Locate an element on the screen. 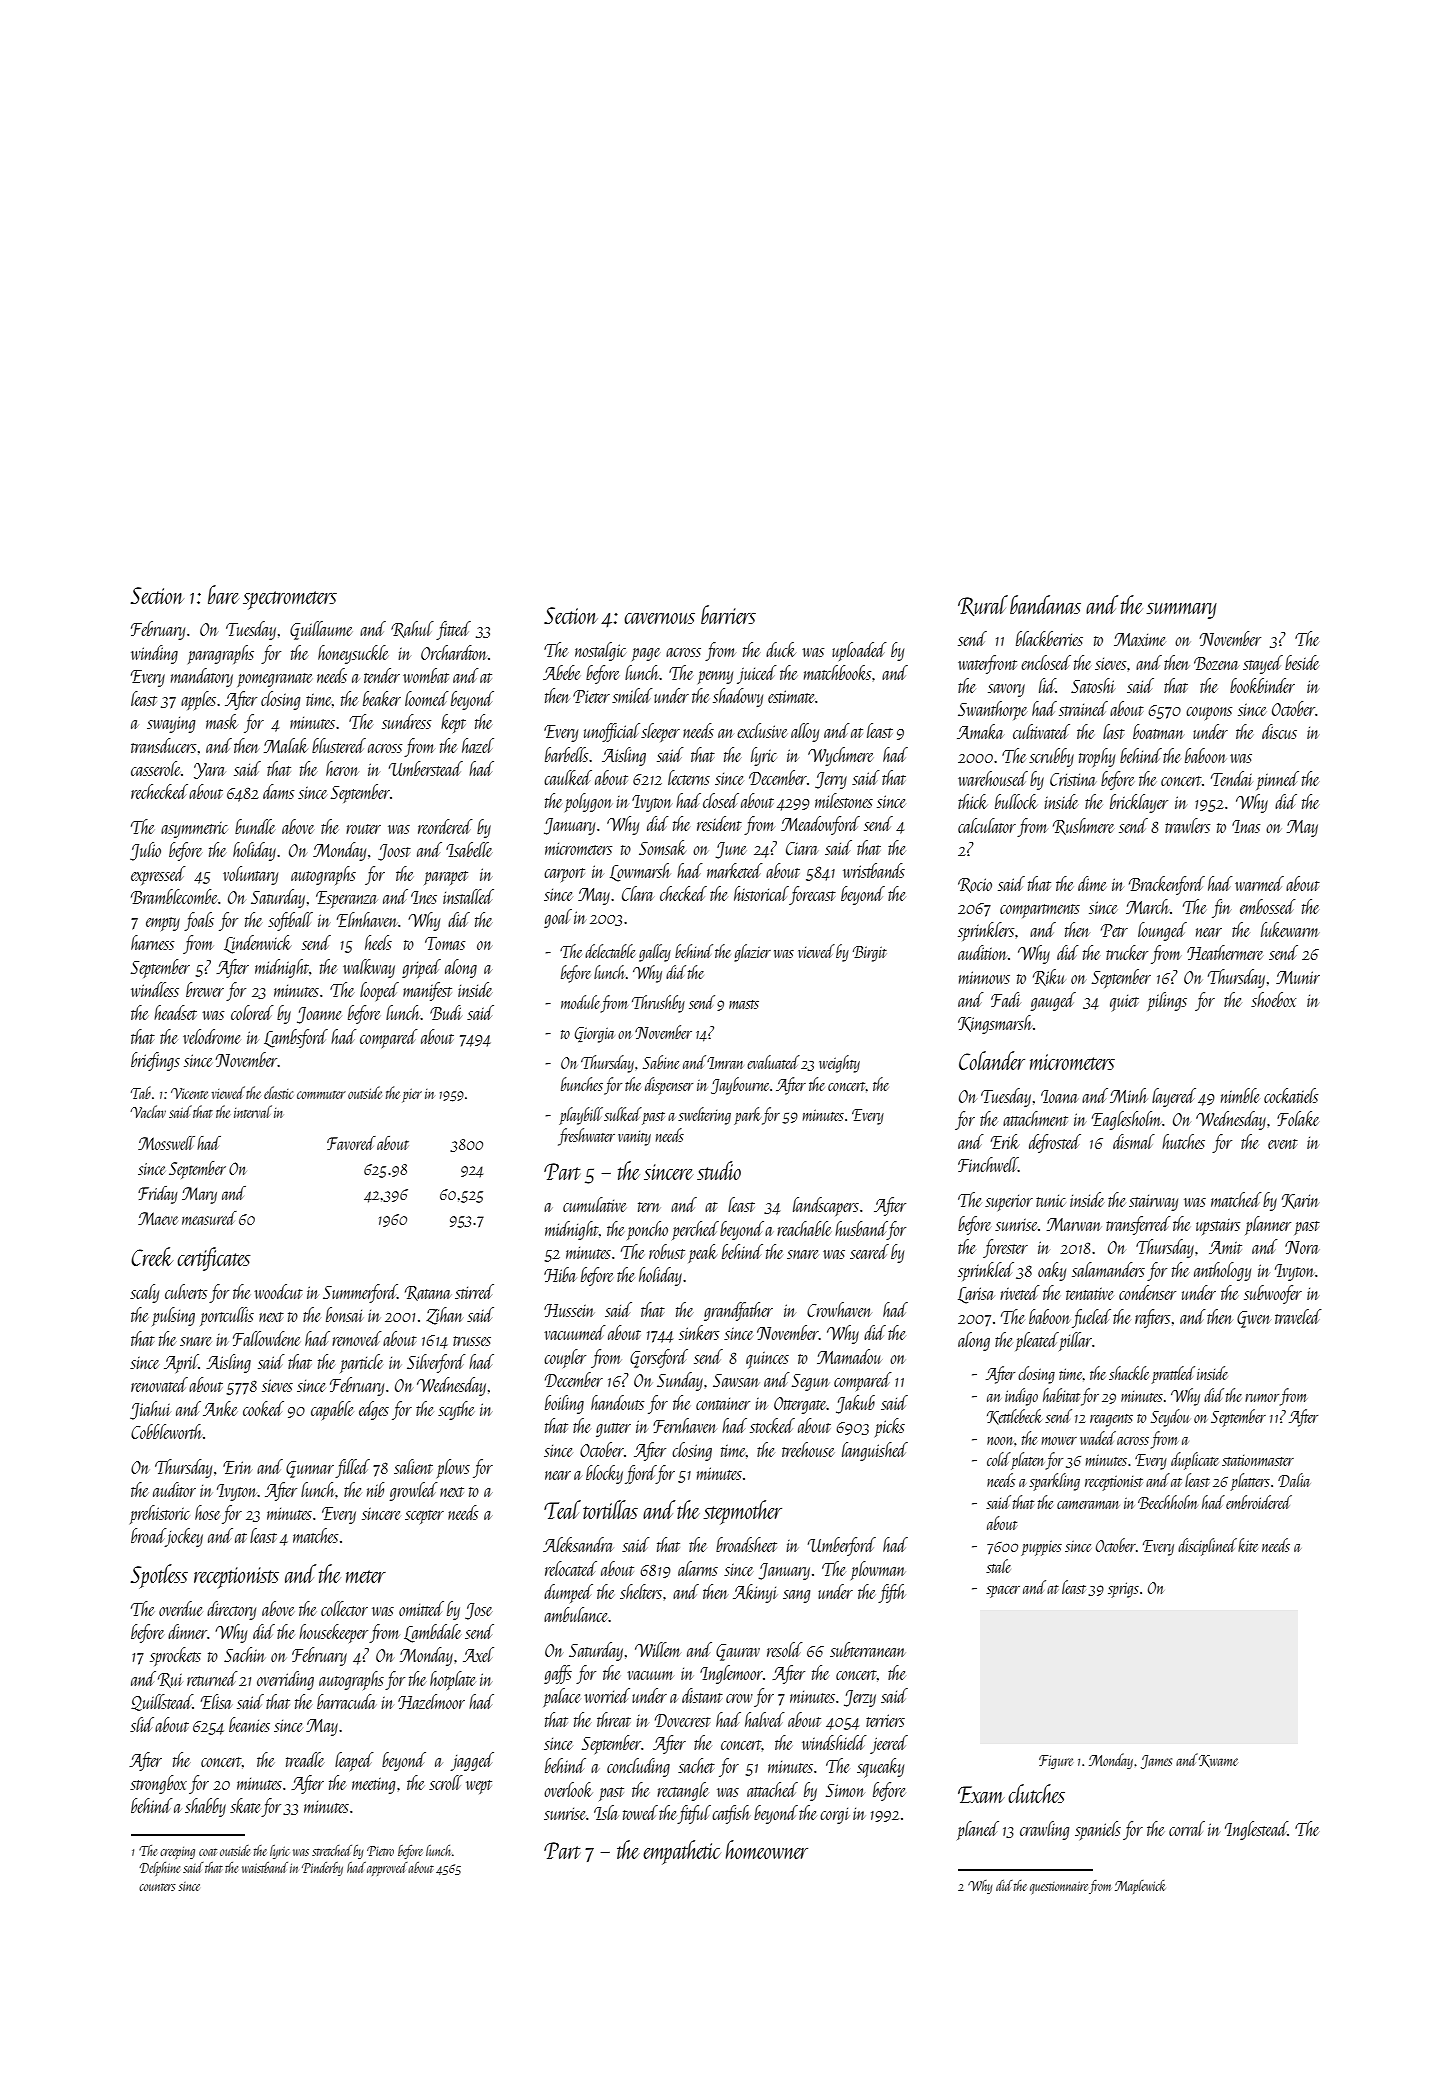 The height and width of the screenshot is (2100, 1450). treehouse is located at coordinates (808, 1449).
